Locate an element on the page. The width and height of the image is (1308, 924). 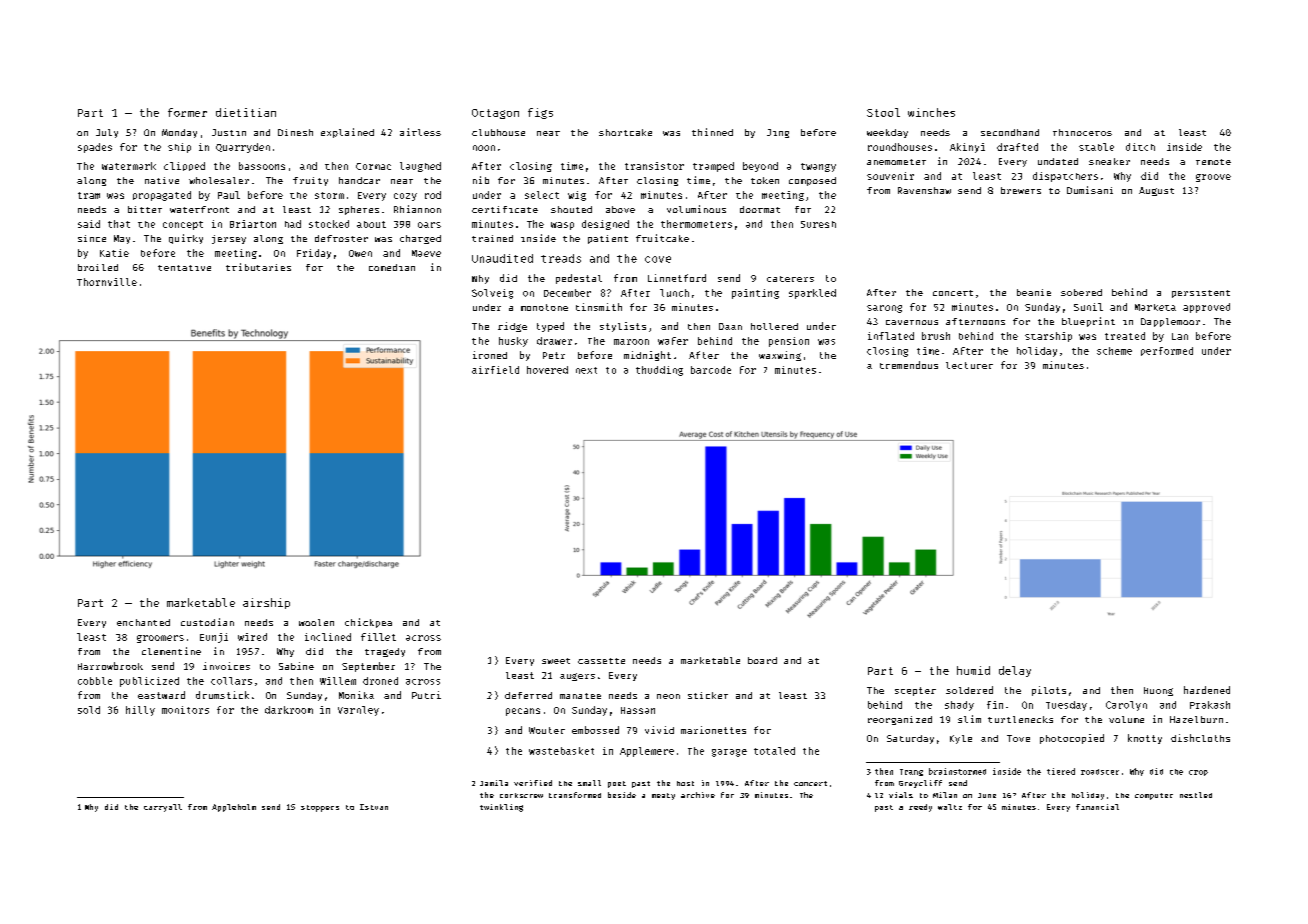
former is located at coordinates (187, 112).
